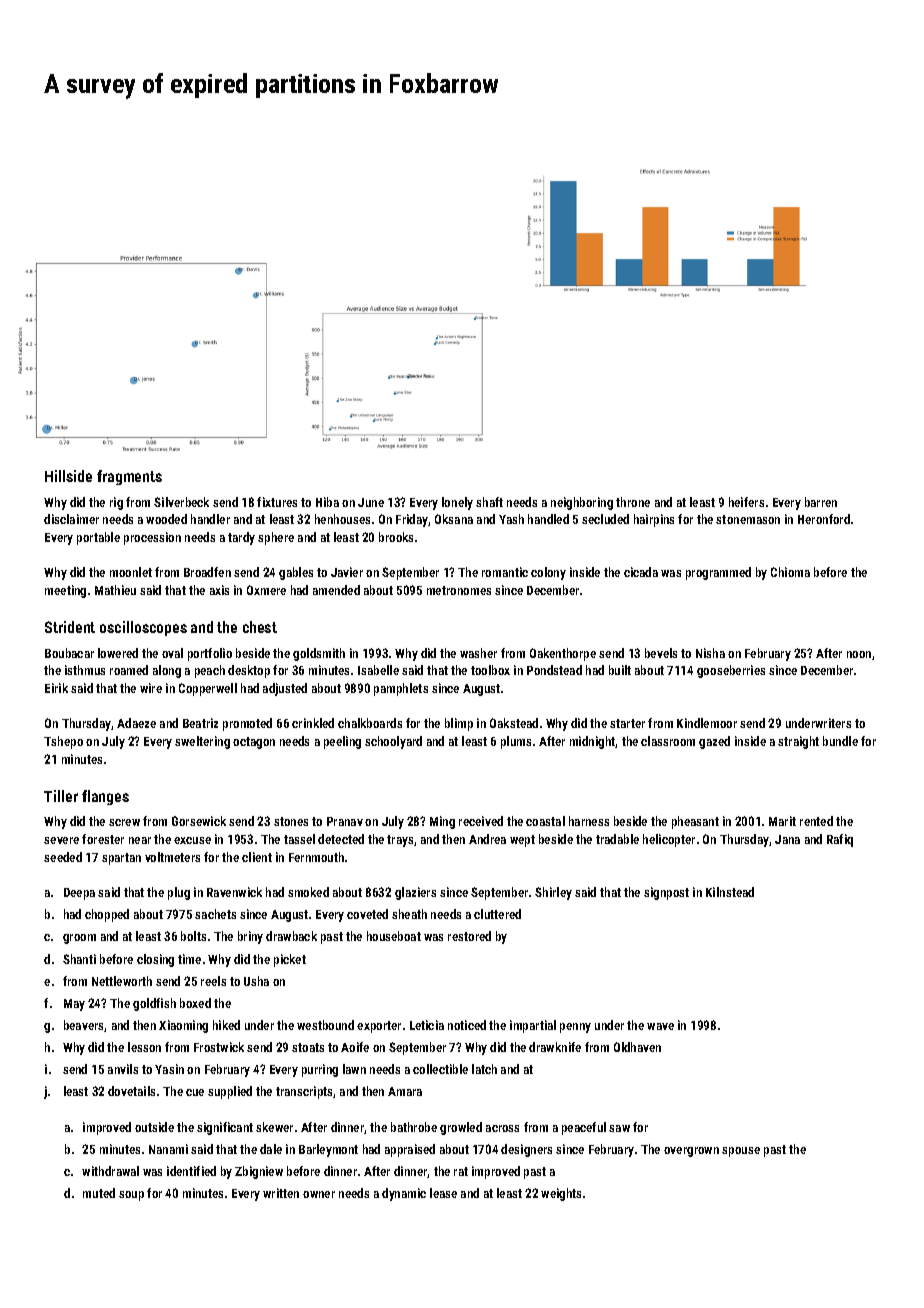  Describe the element at coordinates (61, 796) in the screenshot. I see `Tiller` at that location.
